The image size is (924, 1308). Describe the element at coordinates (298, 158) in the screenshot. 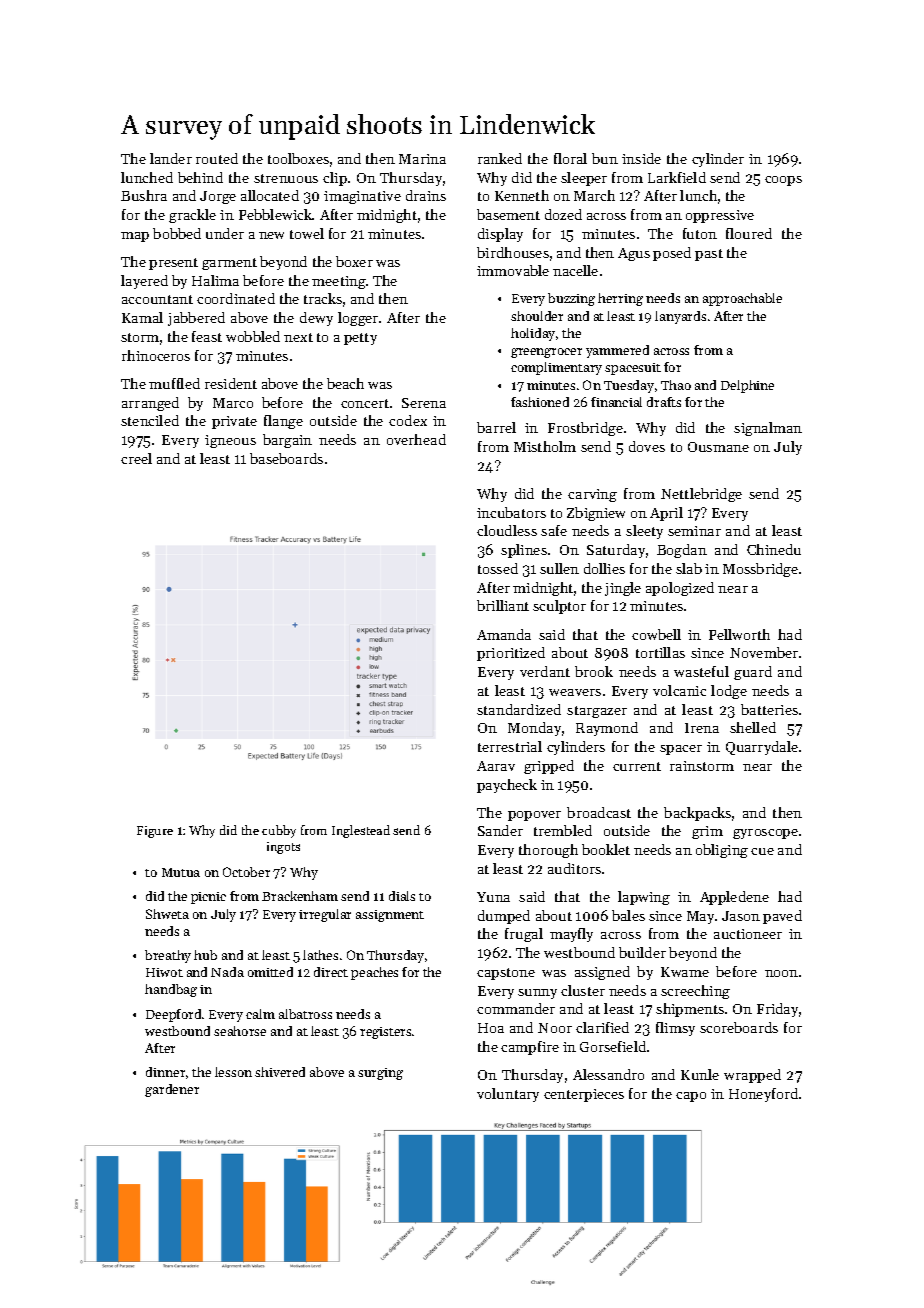

I see `toolboxes` at that location.
